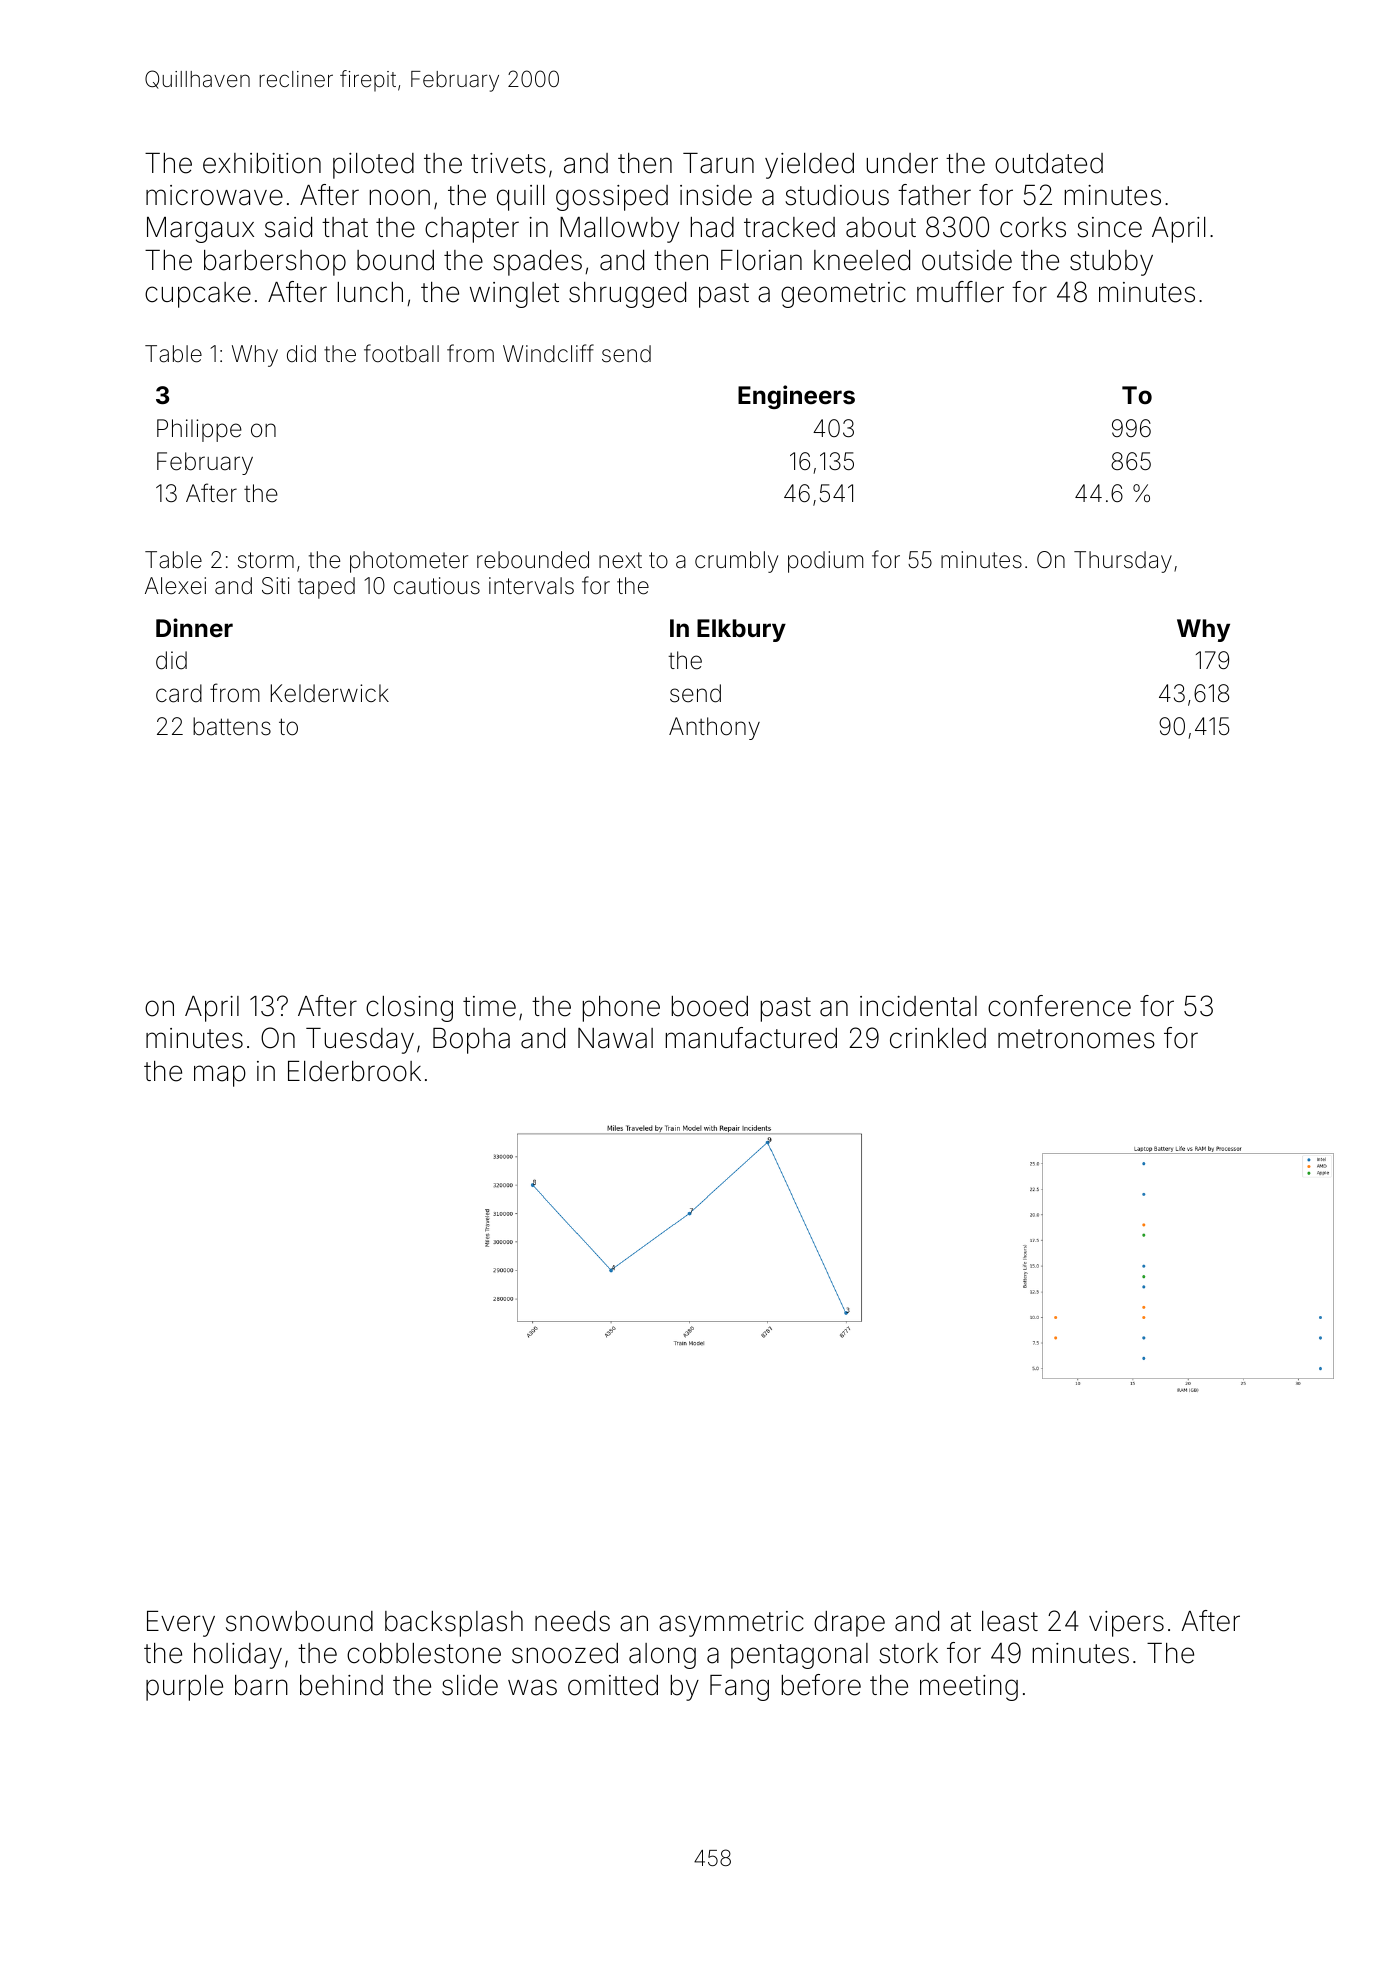 Image resolution: width=1386 pixels, height=1969 pixels. What do you see at coordinates (184, 1688) in the document?
I see `purple` at bounding box center [184, 1688].
